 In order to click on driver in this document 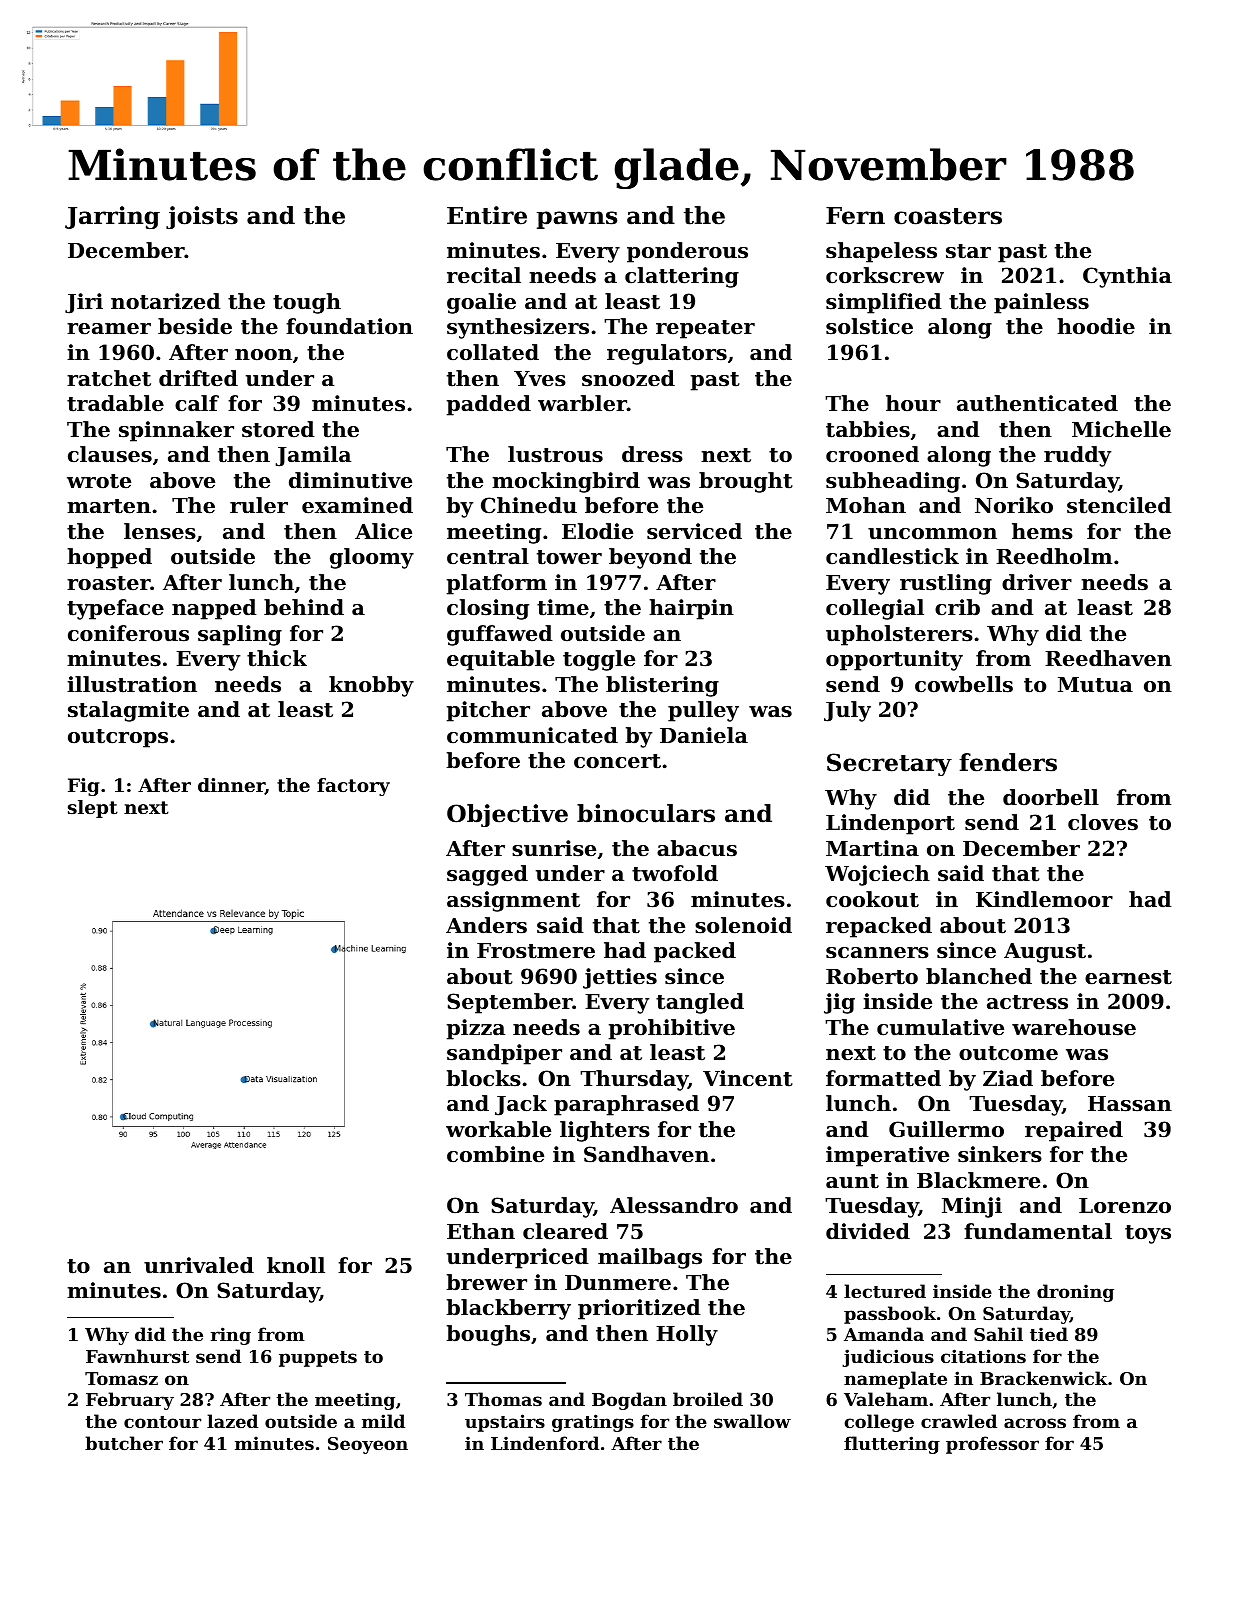, I will do `click(1037, 582)`.
